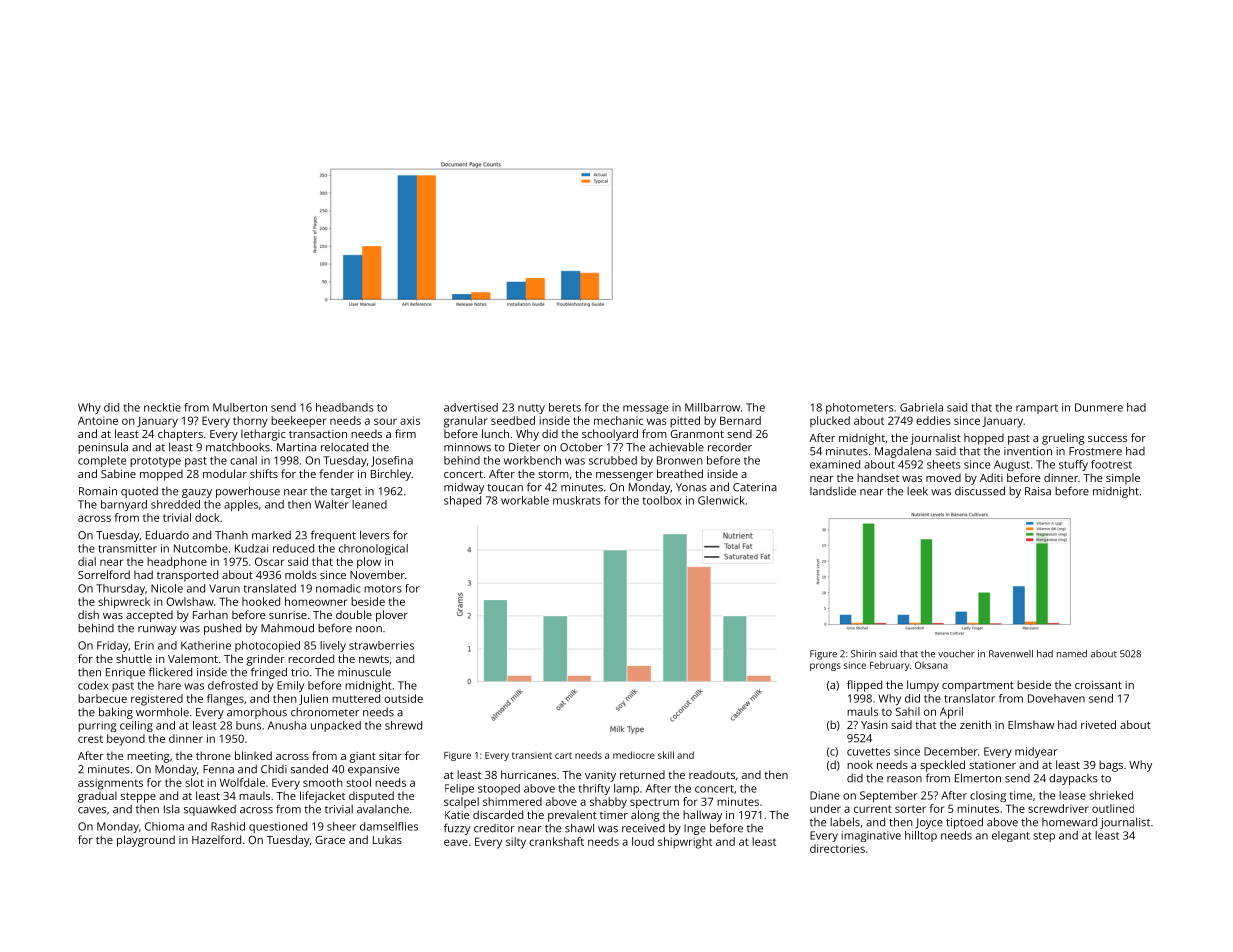 Image resolution: width=1233 pixels, height=952 pixels. What do you see at coordinates (697, 434) in the screenshot?
I see `Granmont` at bounding box center [697, 434].
